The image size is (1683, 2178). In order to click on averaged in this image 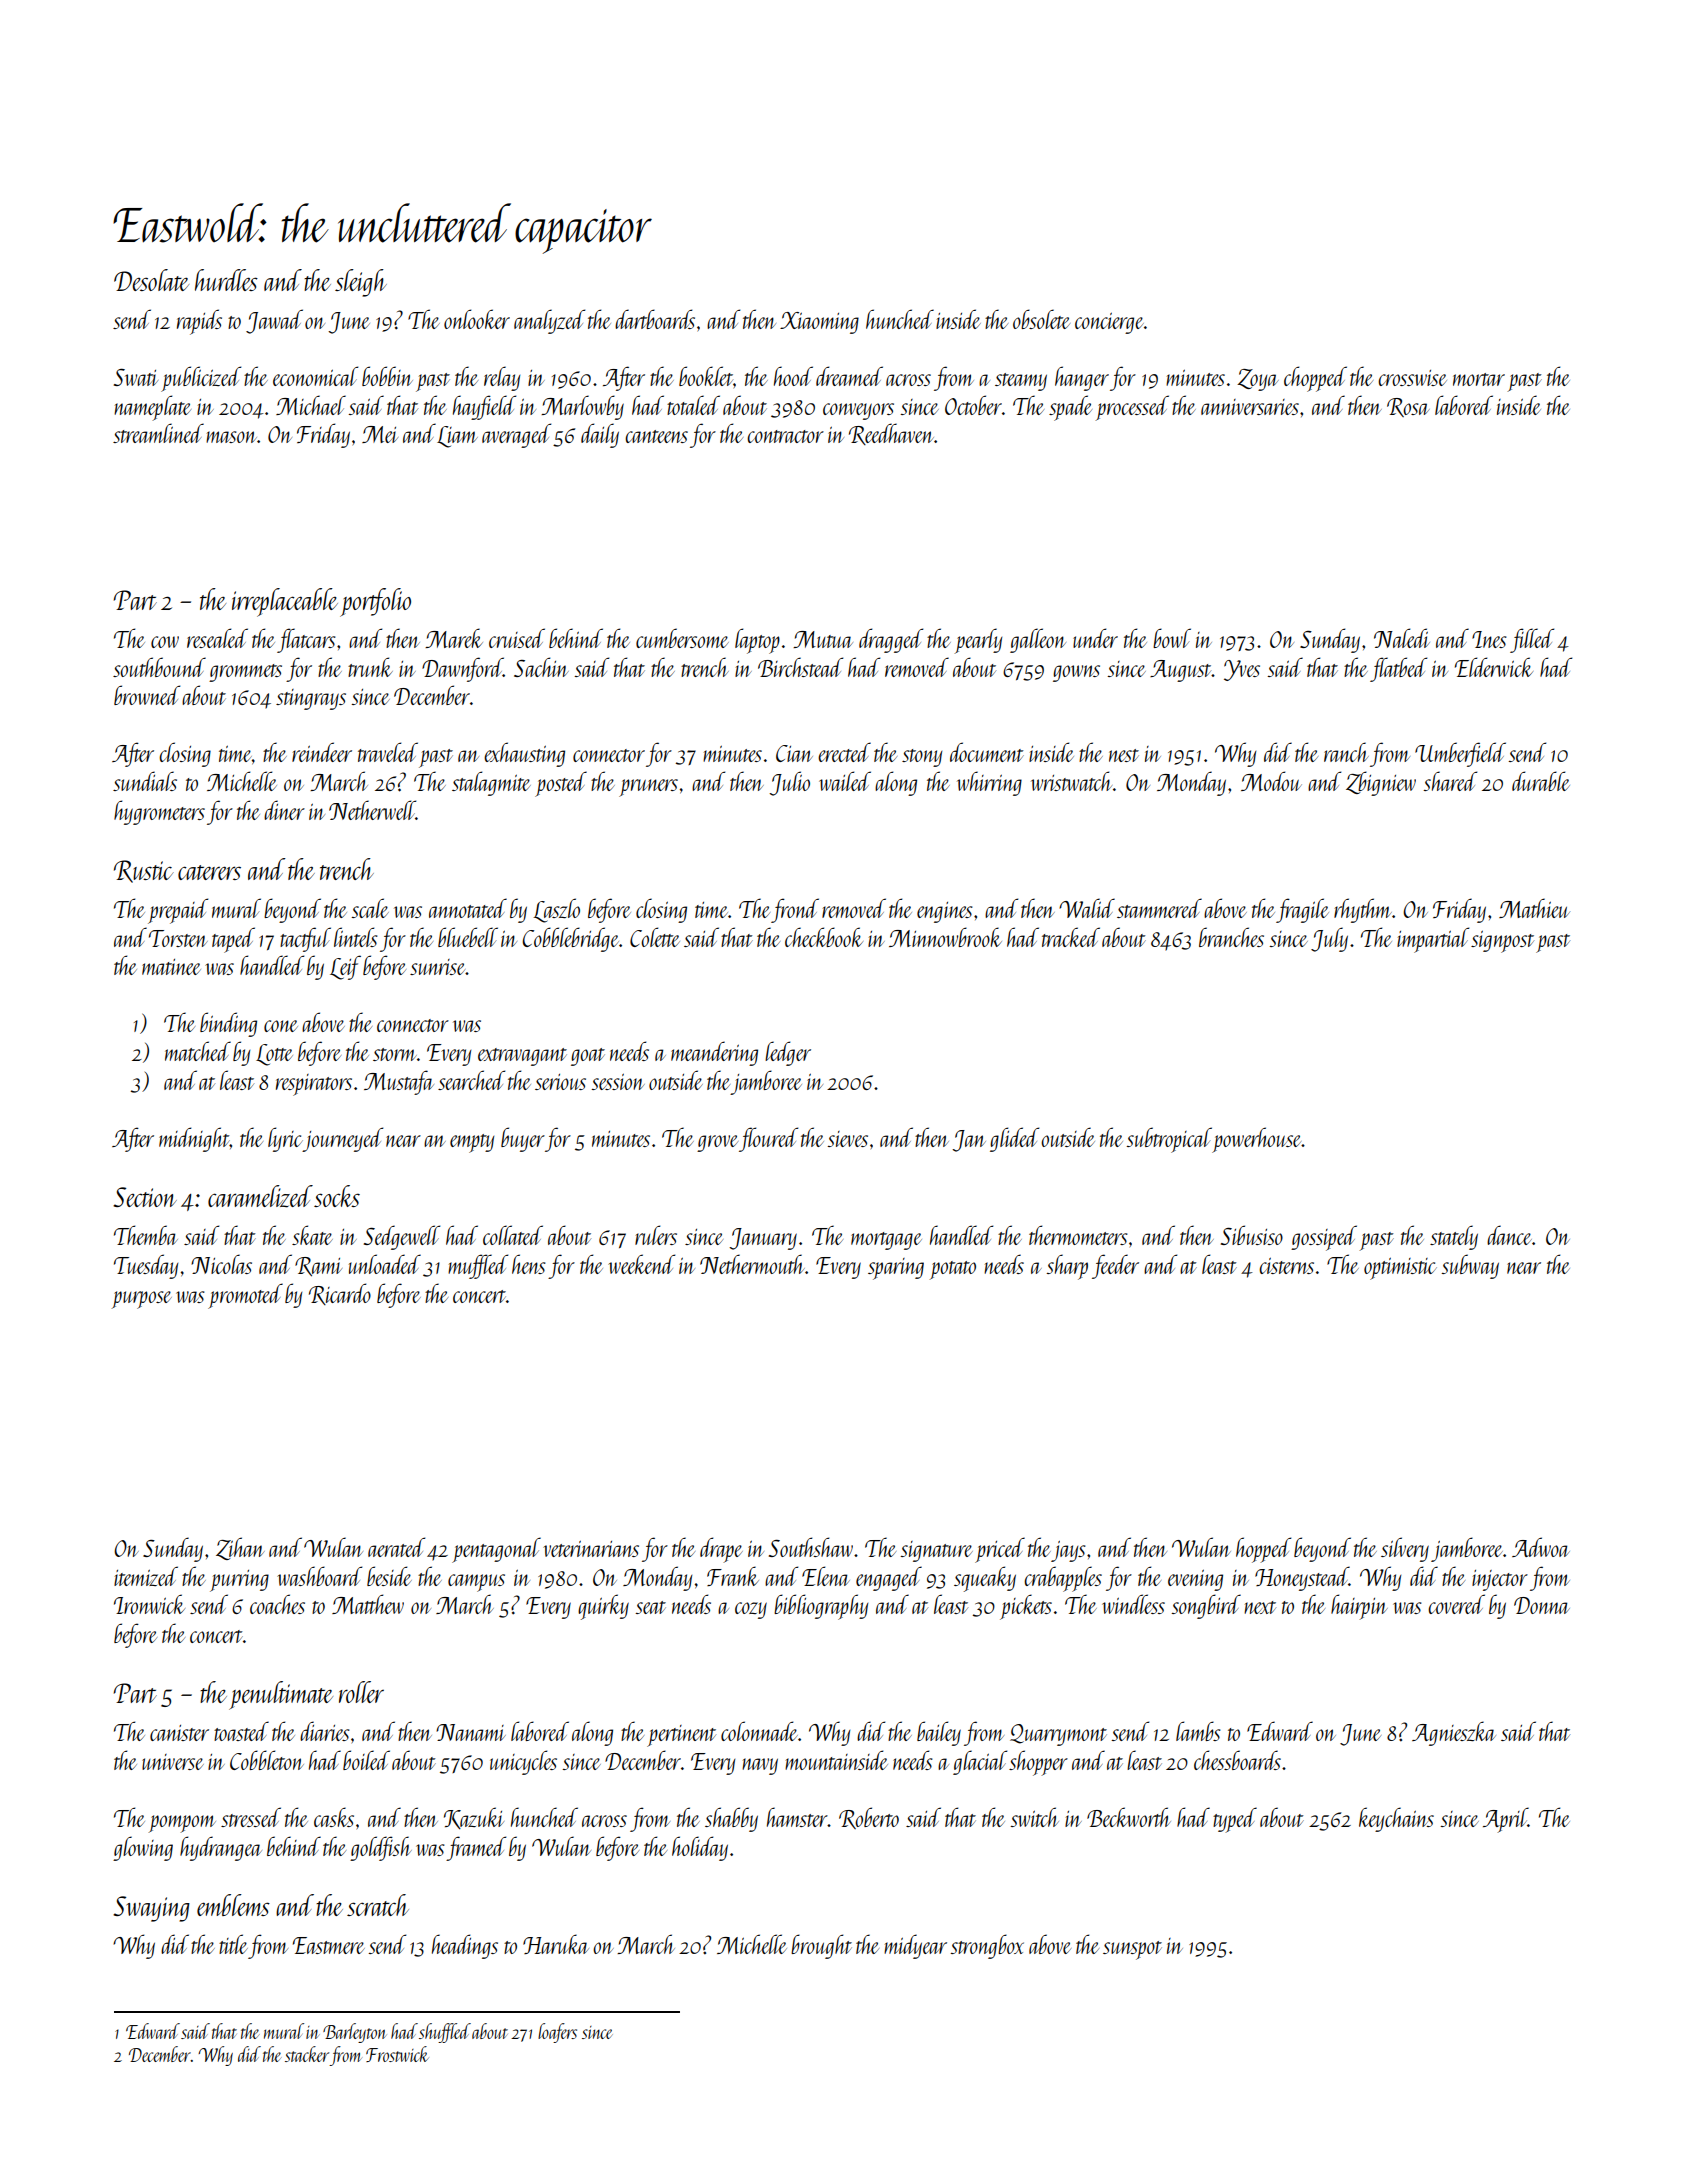, I will do `click(516, 435)`.
